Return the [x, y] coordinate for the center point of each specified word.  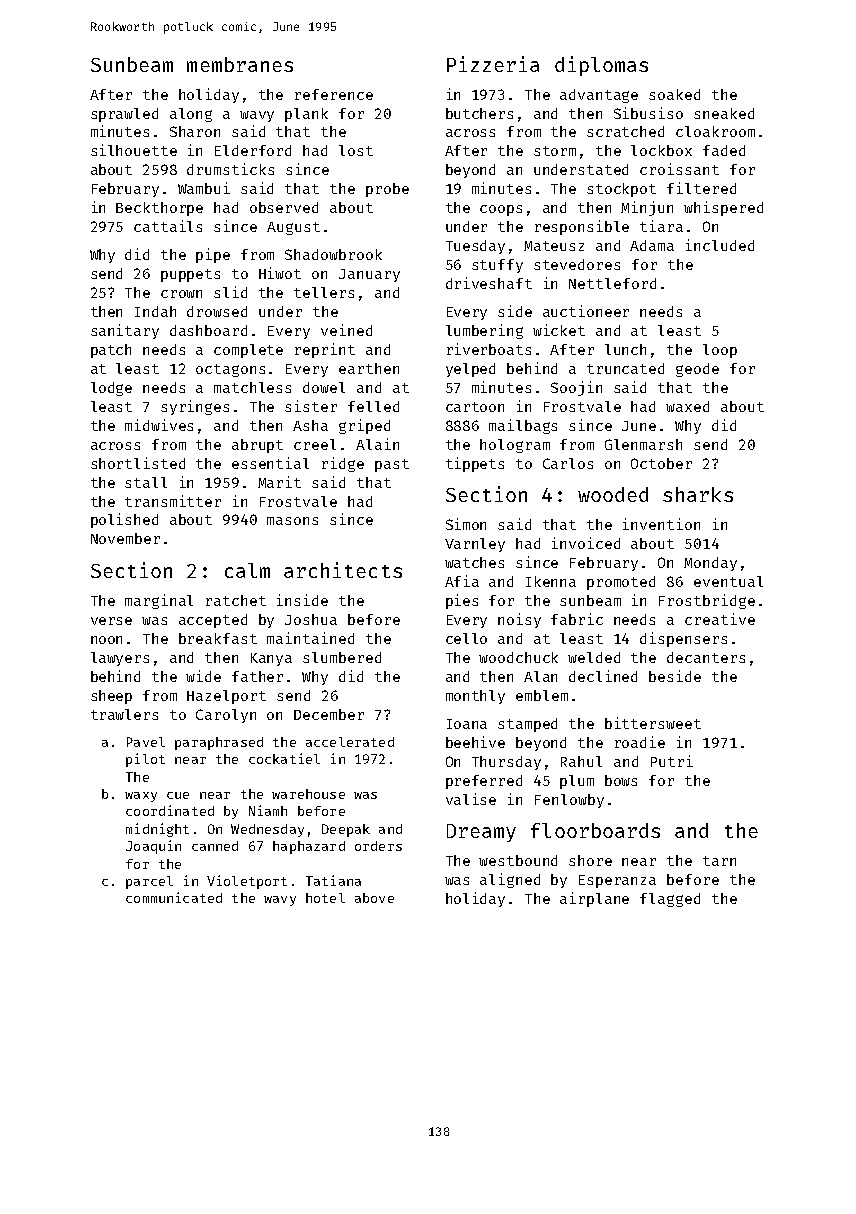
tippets [475, 464]
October [661, 463]
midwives [159, 425]
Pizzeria [493, 64]
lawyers [120, 659]
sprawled [124, 115]
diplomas [601, 66]
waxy [141, 797]
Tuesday [475, 247]
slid [230, 292]
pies [462, 601]
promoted [621, 583]
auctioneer [586, 311]
